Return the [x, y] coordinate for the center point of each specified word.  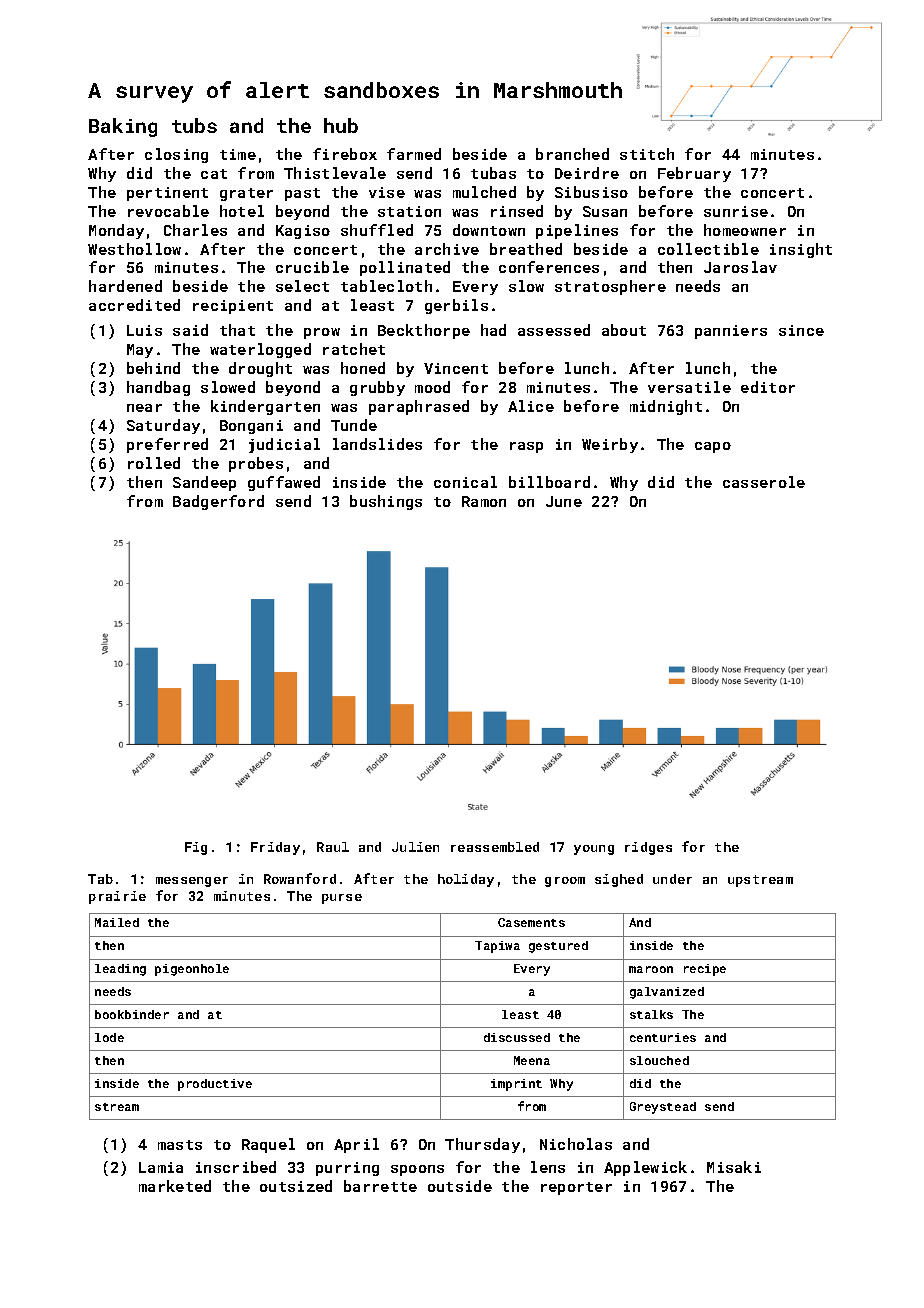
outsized [296, 1186]
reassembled [495, 847]
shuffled [377, 230]
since [801, 330]
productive [215, 1085]
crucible [312, 267]
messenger [192, 882]
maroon [651, 969]
